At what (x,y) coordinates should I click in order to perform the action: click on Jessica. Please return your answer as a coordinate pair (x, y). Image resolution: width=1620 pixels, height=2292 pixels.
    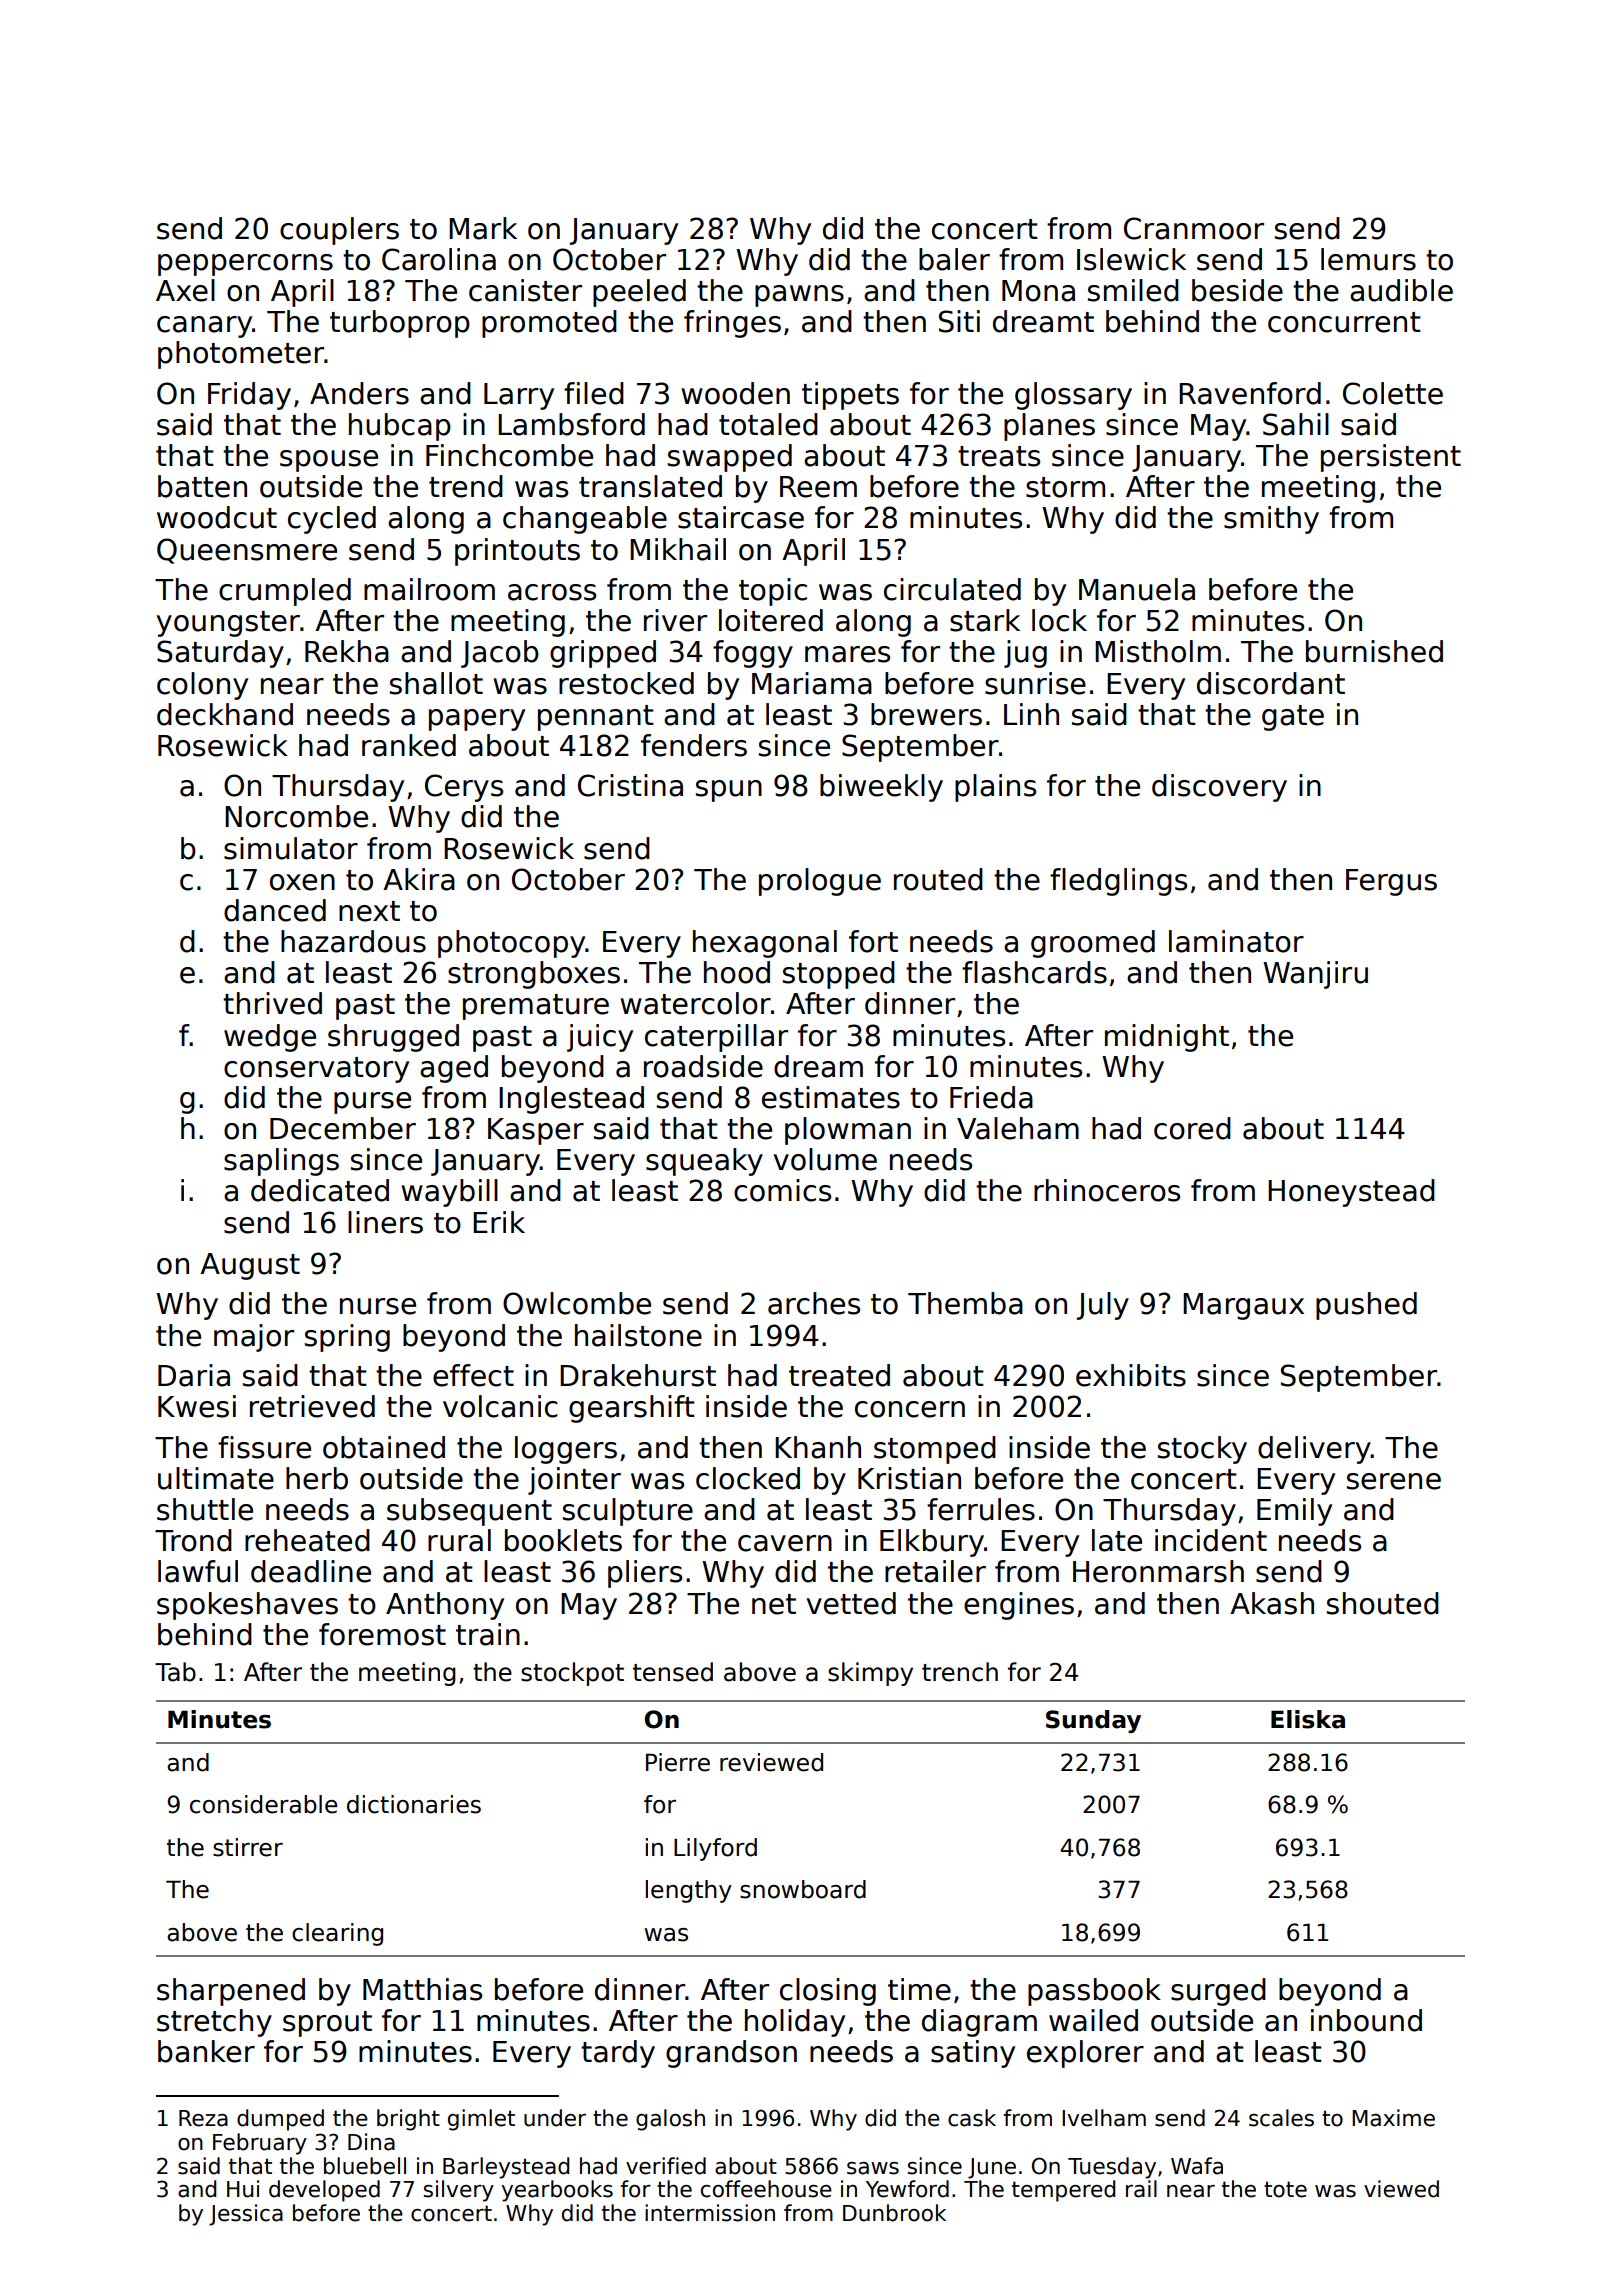
    Looking at the image, I should click on (246, 2215).
